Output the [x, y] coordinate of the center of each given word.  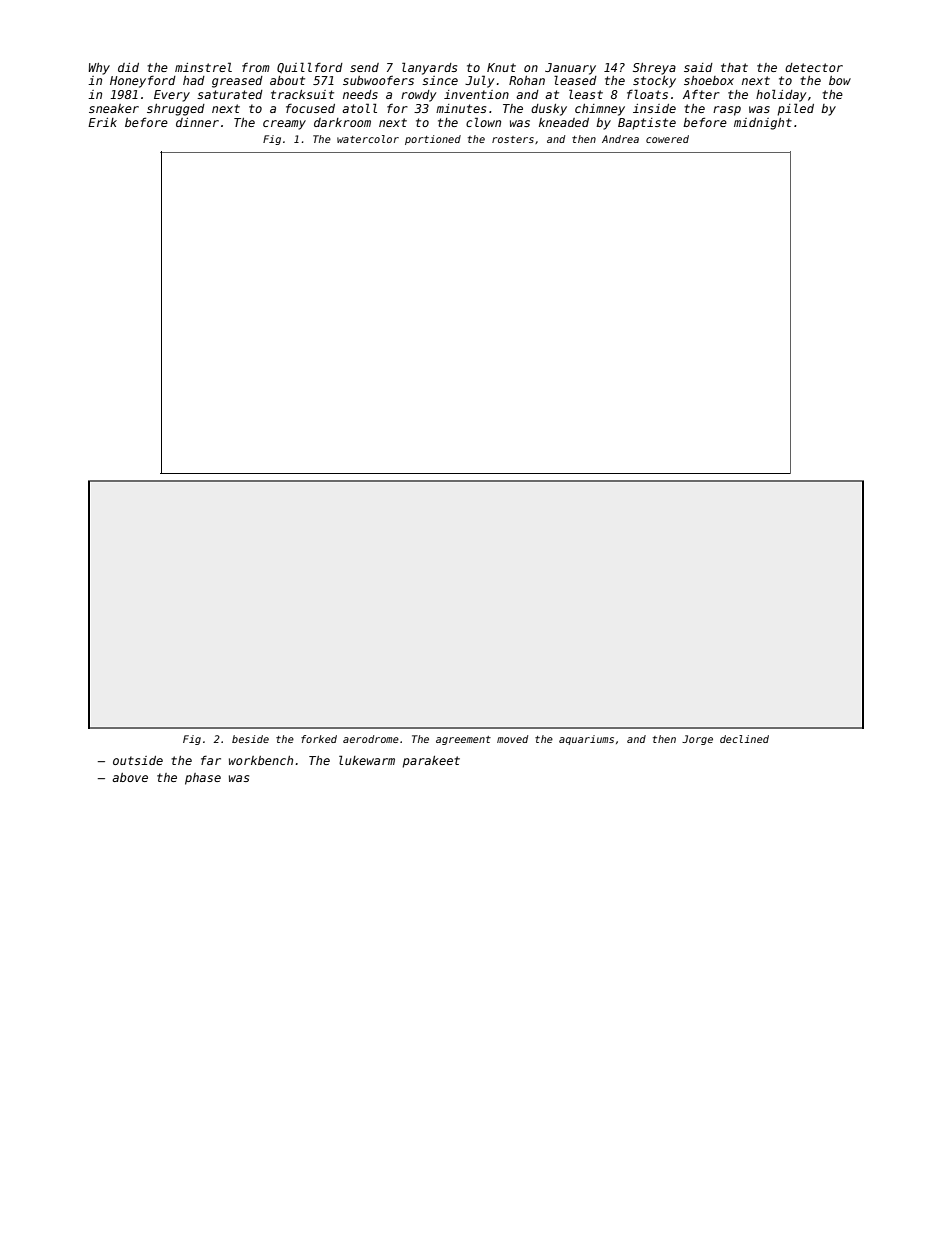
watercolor [368, 139]
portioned [433, 140]
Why [99, 69]
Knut [501, 67]
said [698, 67]
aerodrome [371, 739]
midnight [763, 124]
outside [138, 760]
